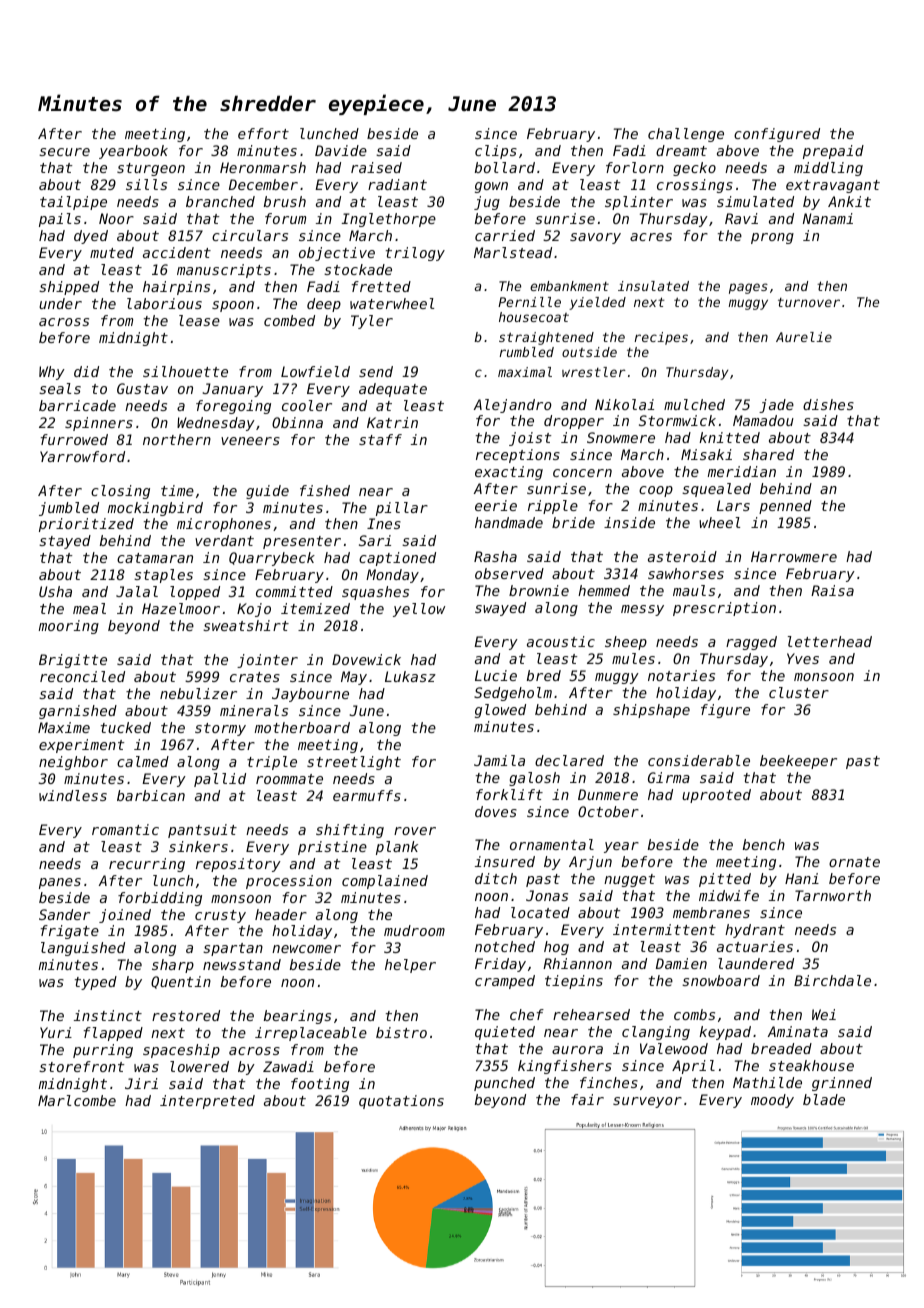 The height and width of the document is (1308, 924). What do you see at coordinates (755, 201) in the document?
I see `simulated` at bounding box center [755, 201].
